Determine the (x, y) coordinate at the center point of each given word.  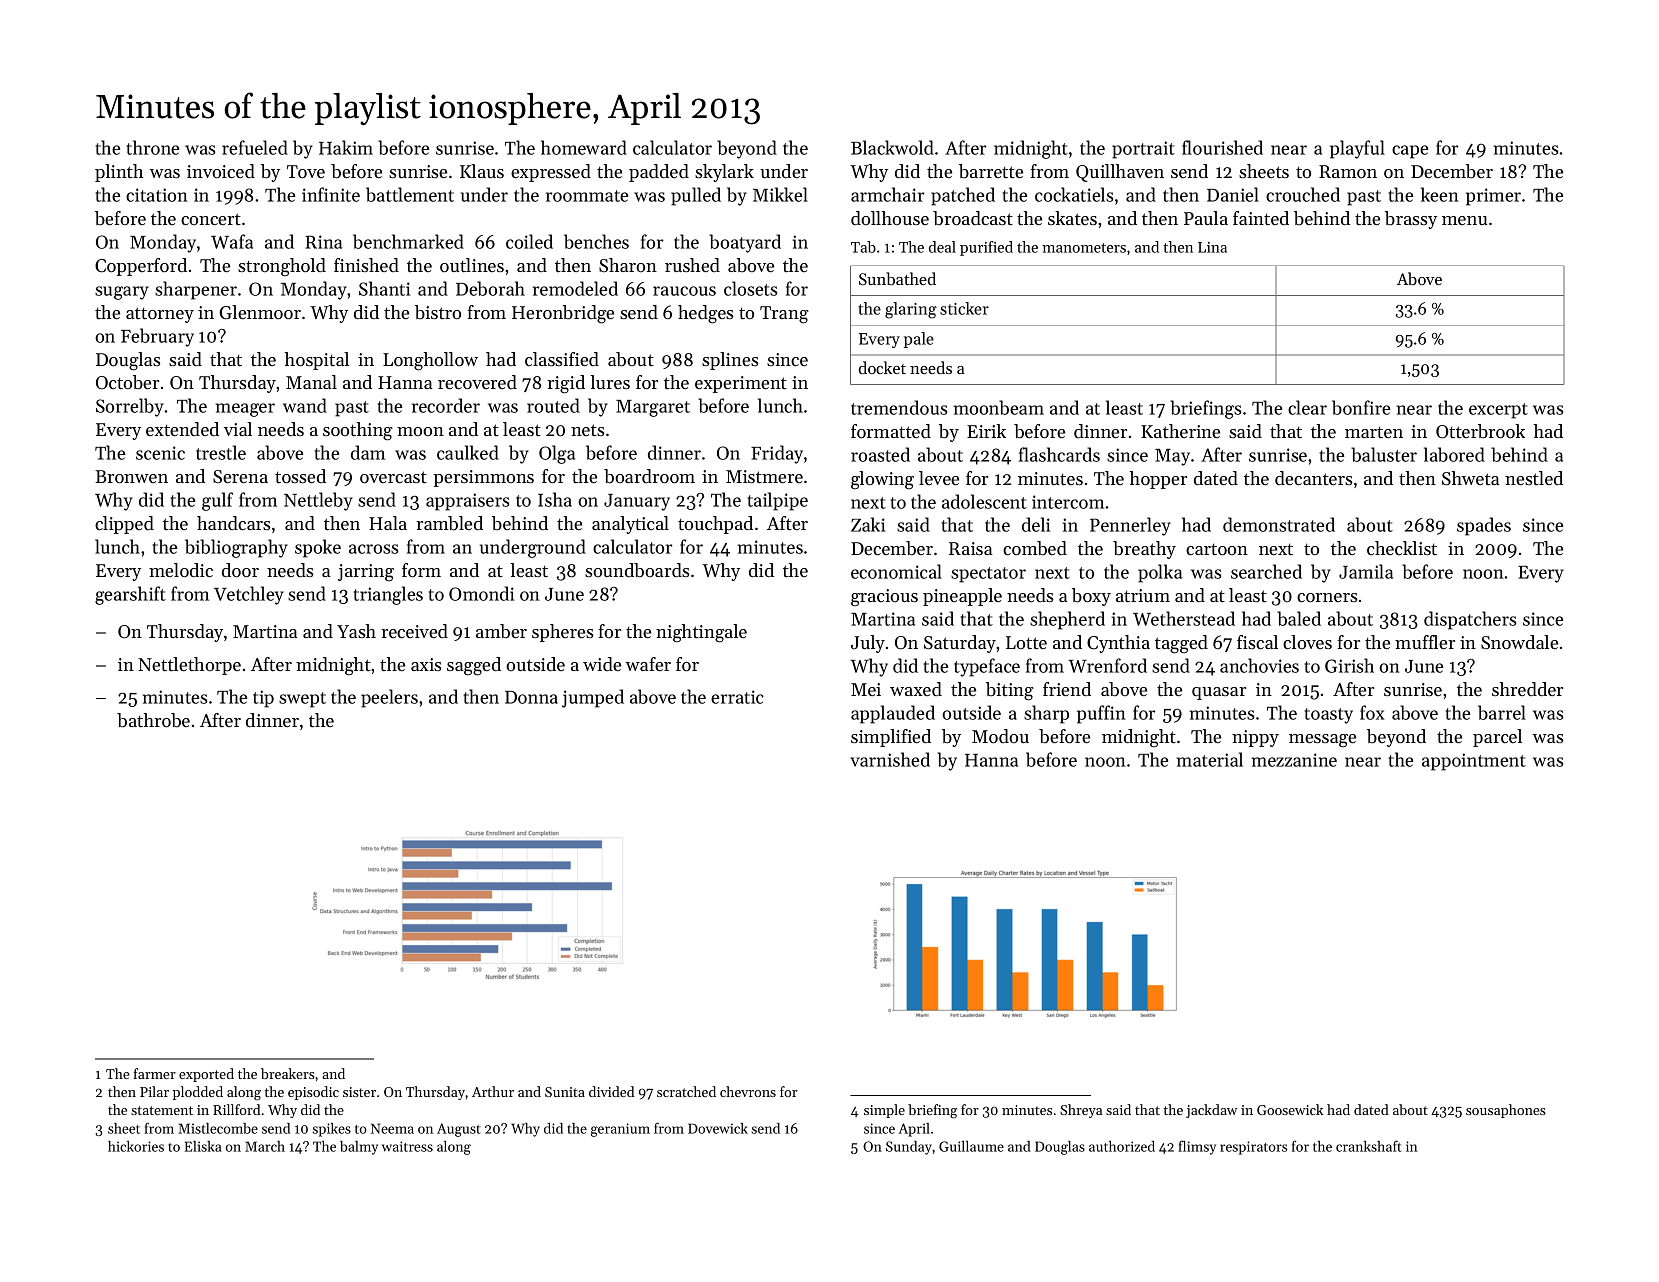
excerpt (1498, 411)
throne (152, 147)
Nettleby (318, 501)
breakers (288, 1073)
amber (501, 631)
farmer (155, 1073)
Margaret (653, 408)
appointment (1474, 762)
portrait (1143, 150)
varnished (890, 759)
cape (1410, 152)
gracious (884, 598)
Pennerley (1130, 526)
